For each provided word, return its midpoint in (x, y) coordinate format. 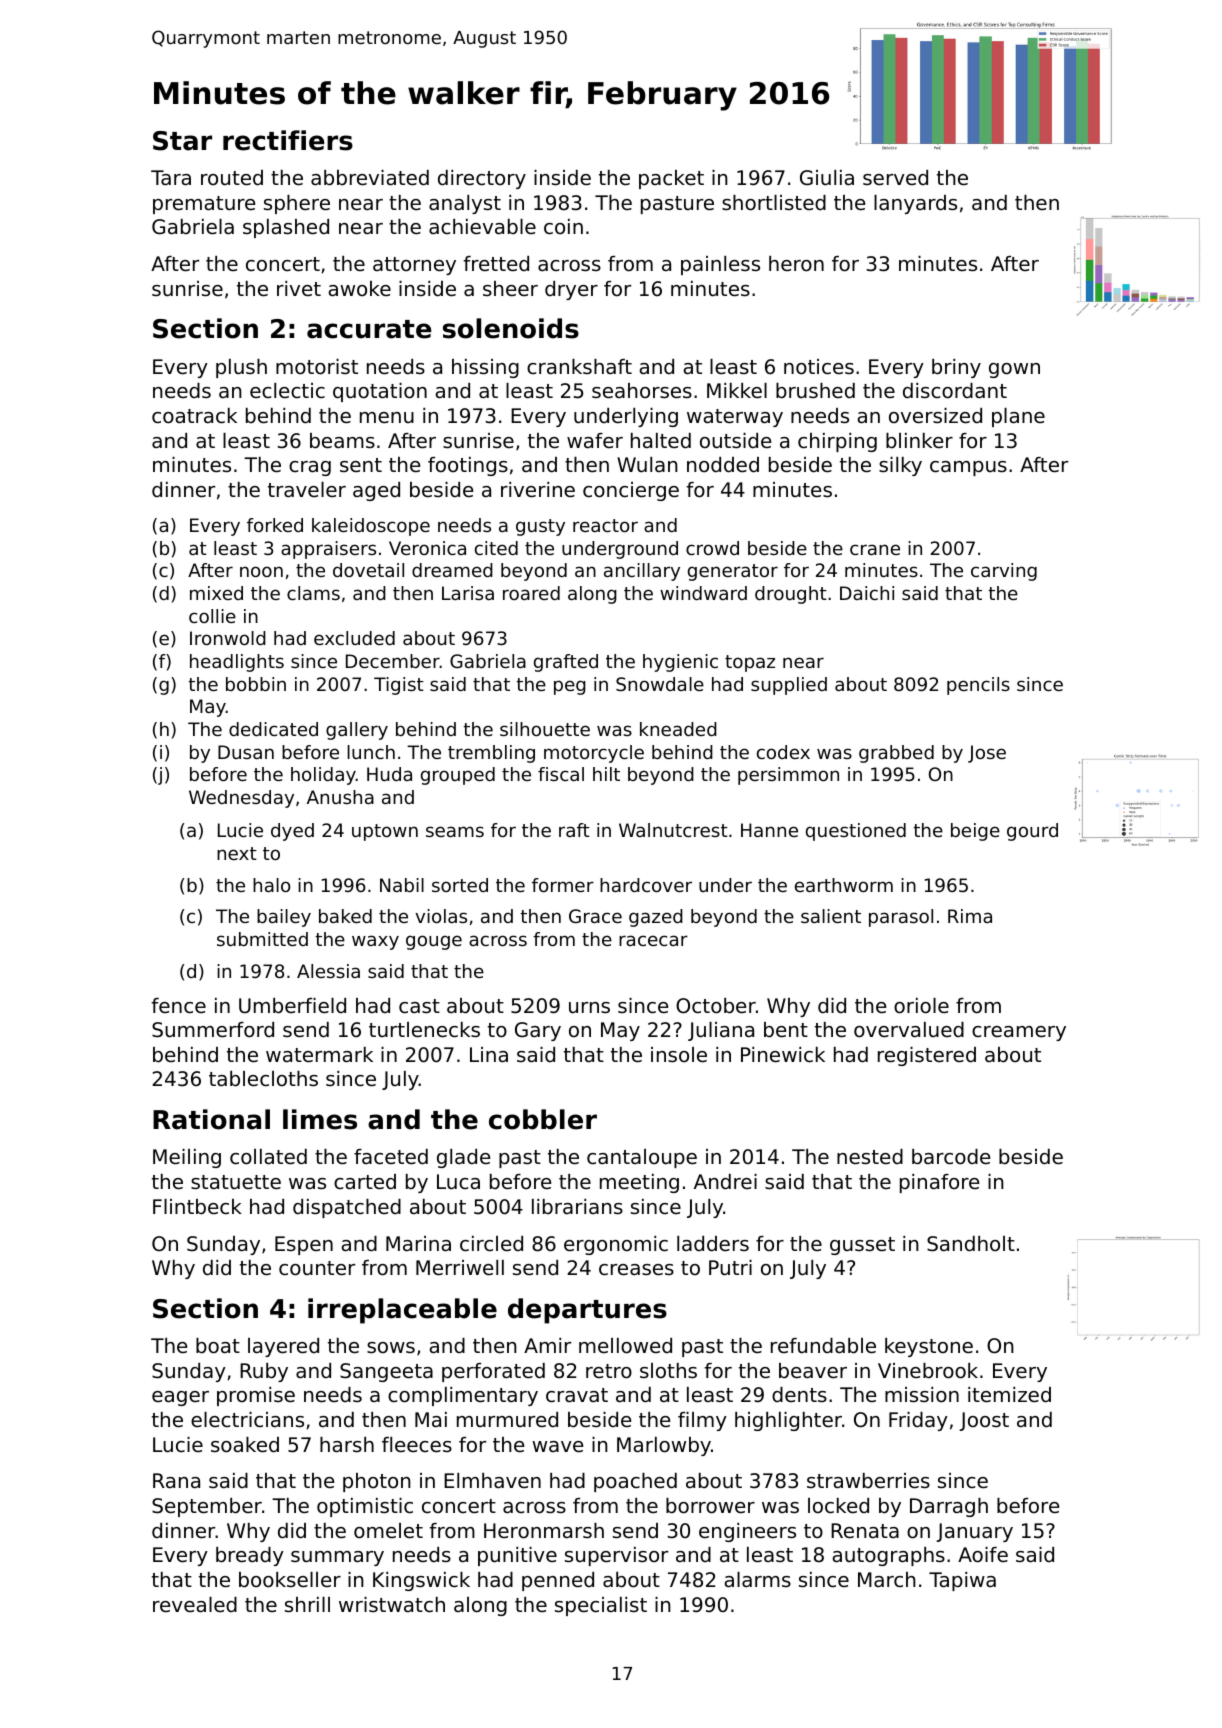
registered (927, 1056)
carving (1004, 572)
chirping (837, 442)
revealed (195, 1605)
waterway (735, 418)
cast (419, 1006)
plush (241, 368)
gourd (1032, 832)
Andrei (725, 1182)
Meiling (187, 1158)
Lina (489, 1055)
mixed (216, 593)
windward (703, 593)
